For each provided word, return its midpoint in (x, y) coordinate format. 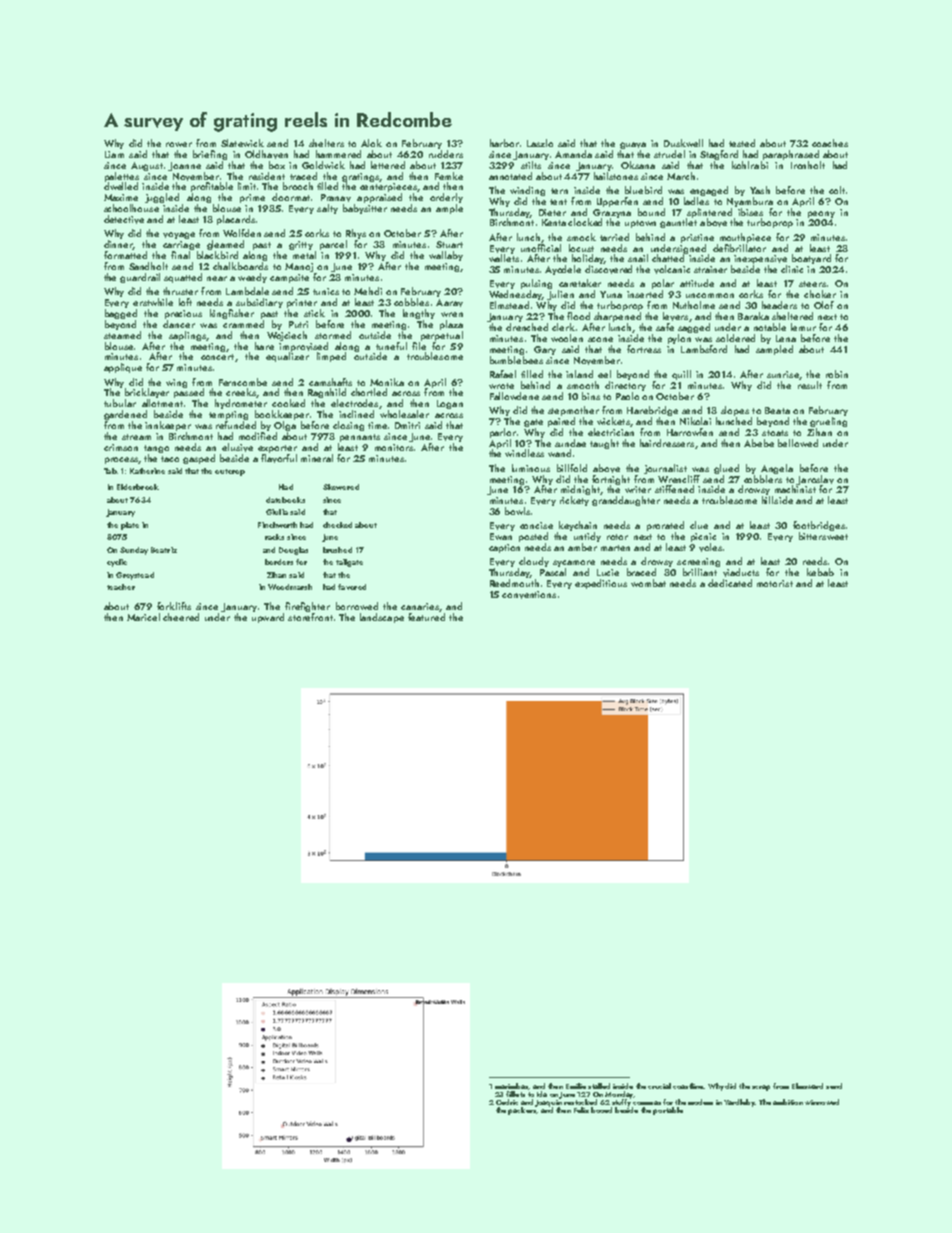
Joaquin (548, 1103)
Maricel (143, 617)
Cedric (507, 1102)
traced (303, 176)
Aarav (449, 303)
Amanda (573, 154)
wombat (648, 583)
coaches (830, 143)
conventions (529, 595)
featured (426, 617)
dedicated (730, 583)
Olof (824, 305)
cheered (181, 617)
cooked (288, 403)
